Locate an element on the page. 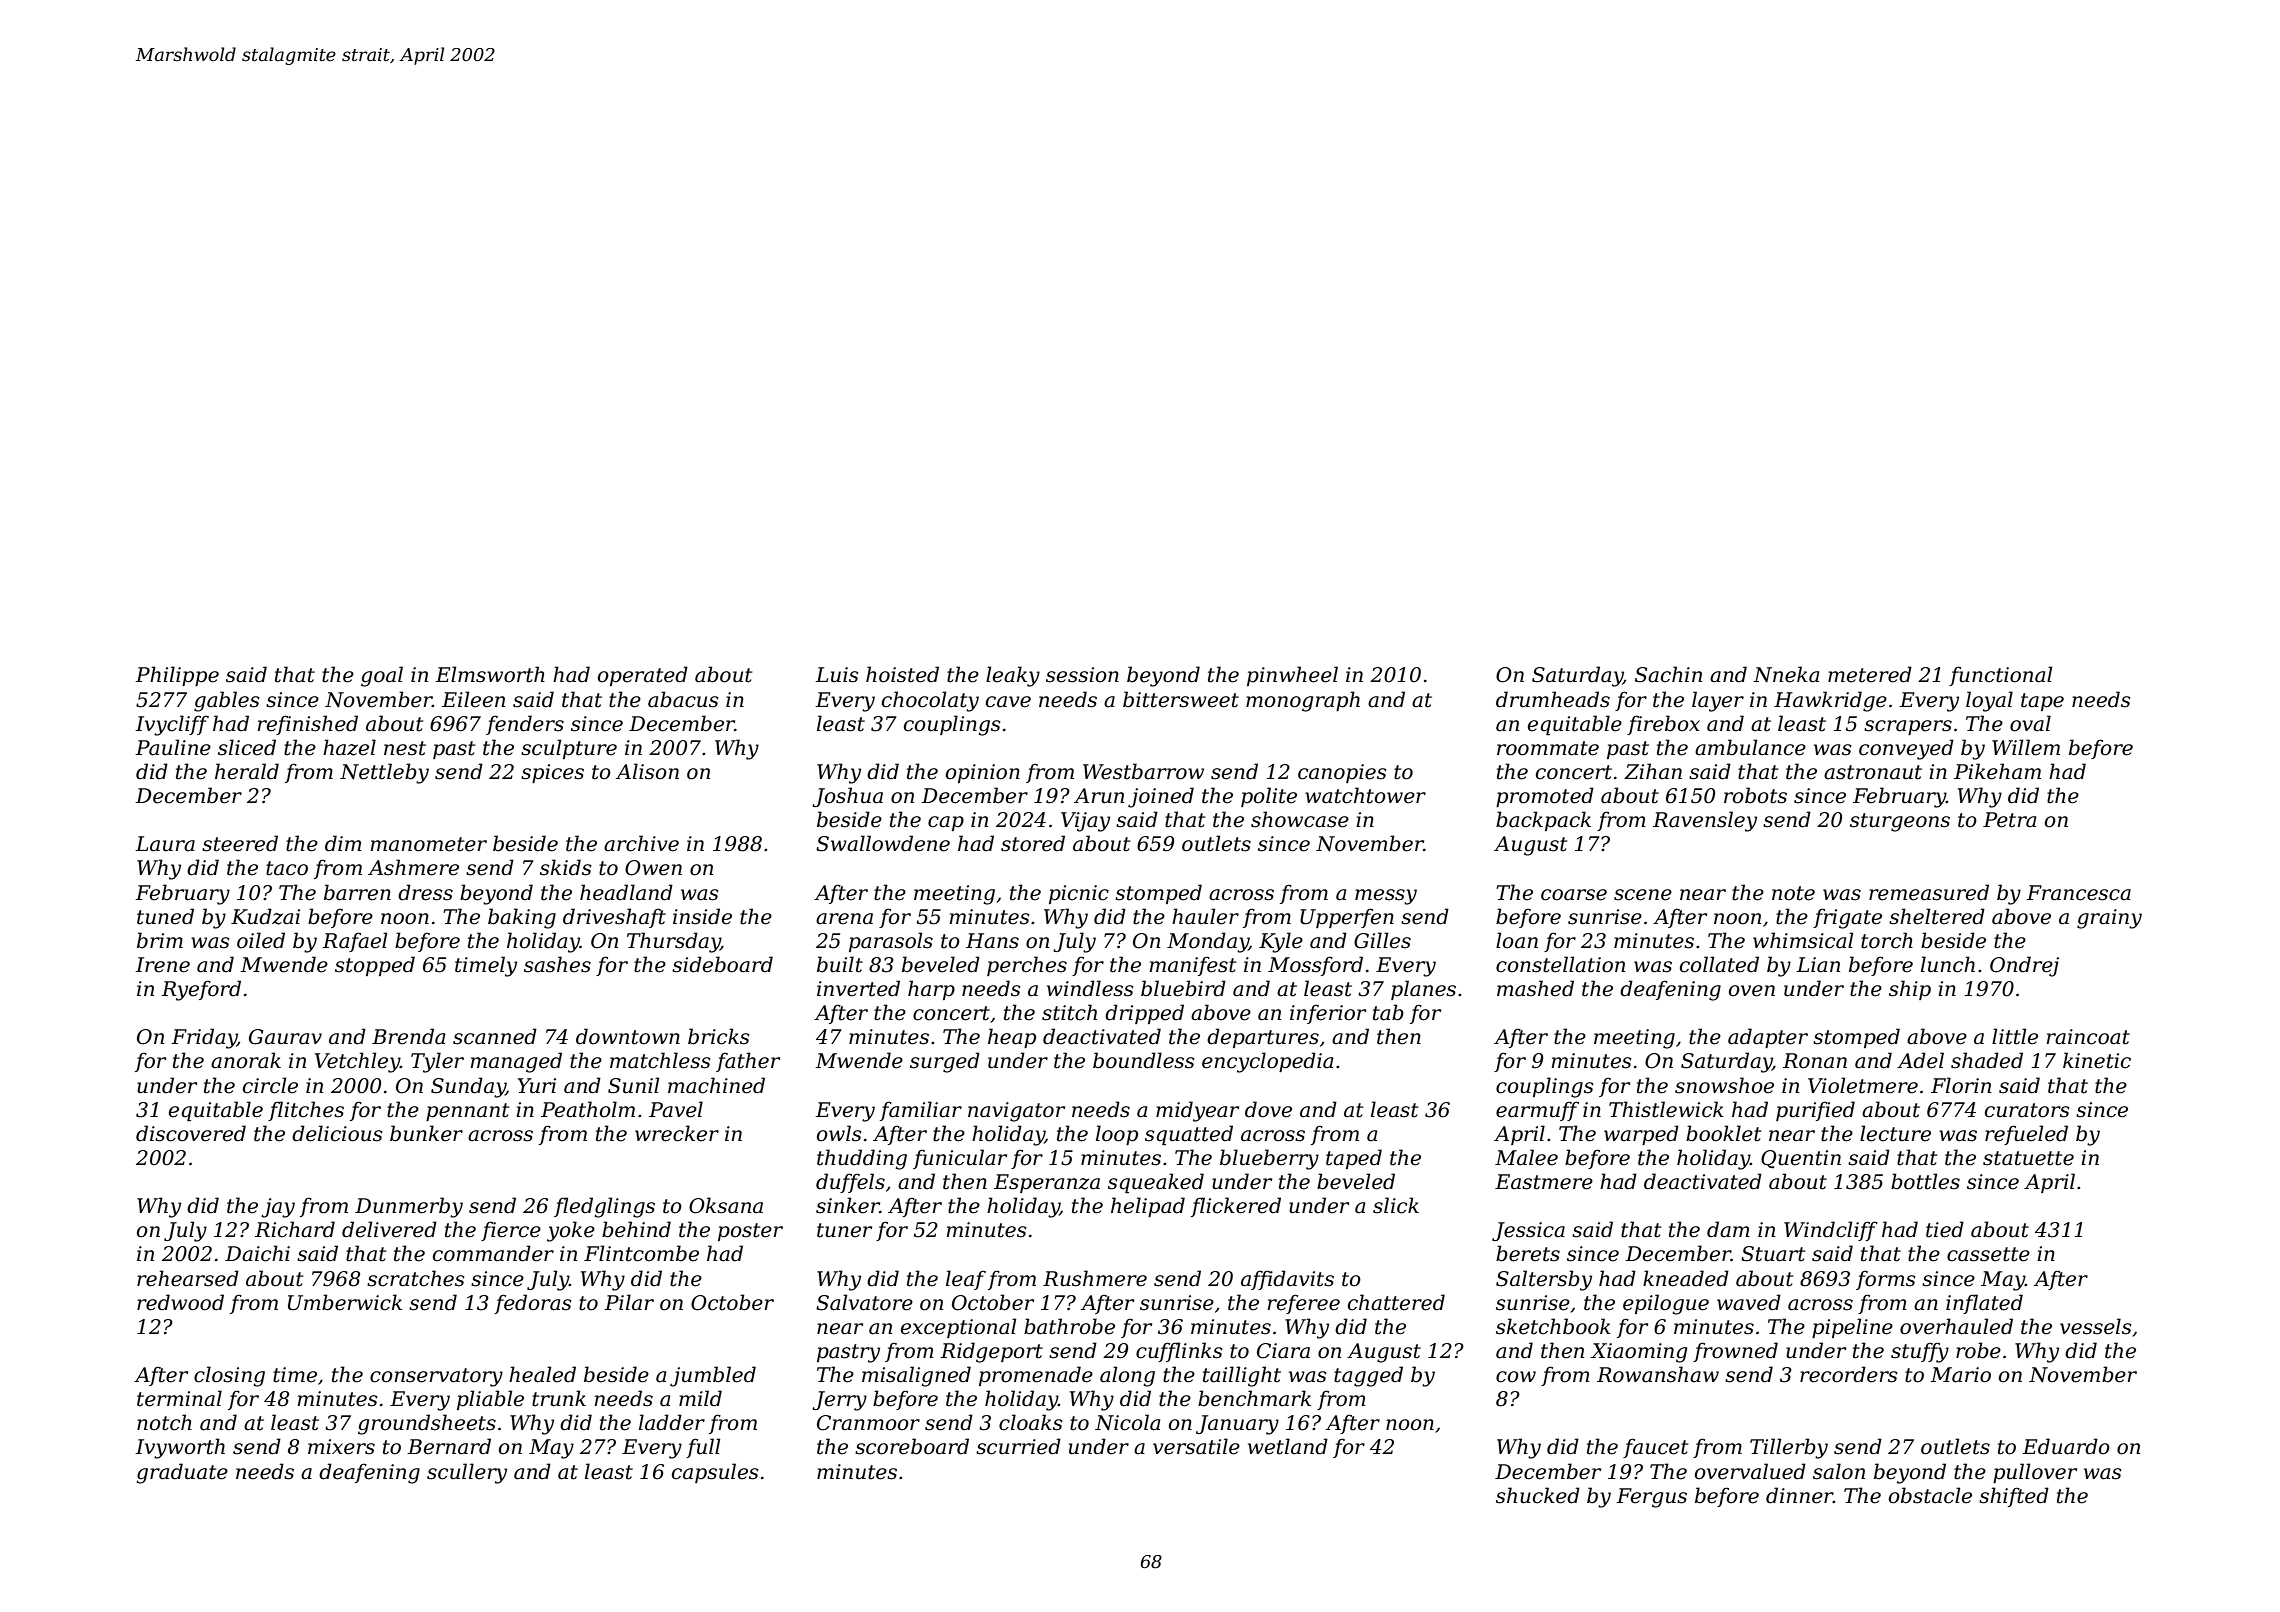  helipad is located at coordinates (1148, 1207).
